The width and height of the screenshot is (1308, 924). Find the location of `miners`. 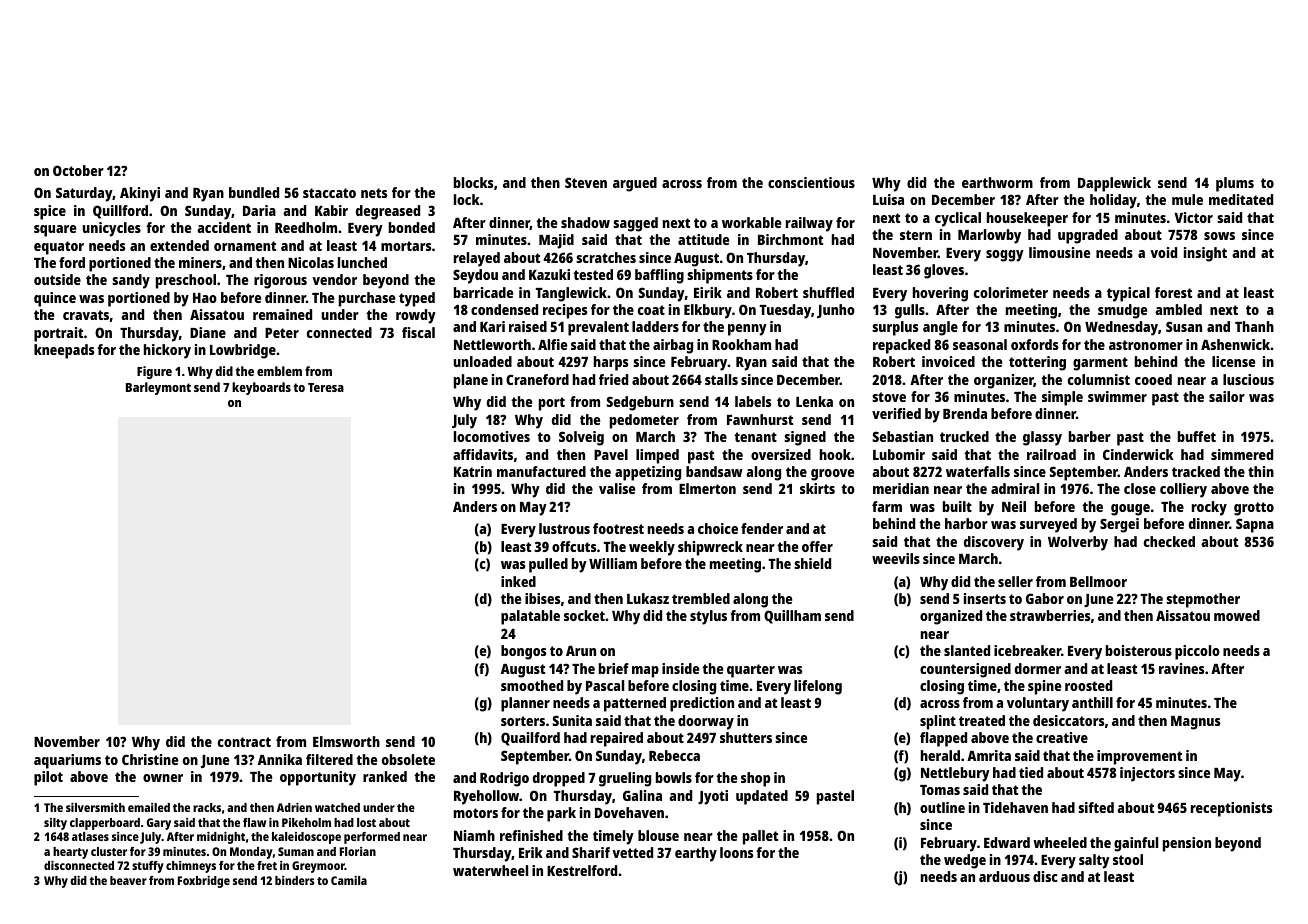

miners is located at coordinates (200, 262).
